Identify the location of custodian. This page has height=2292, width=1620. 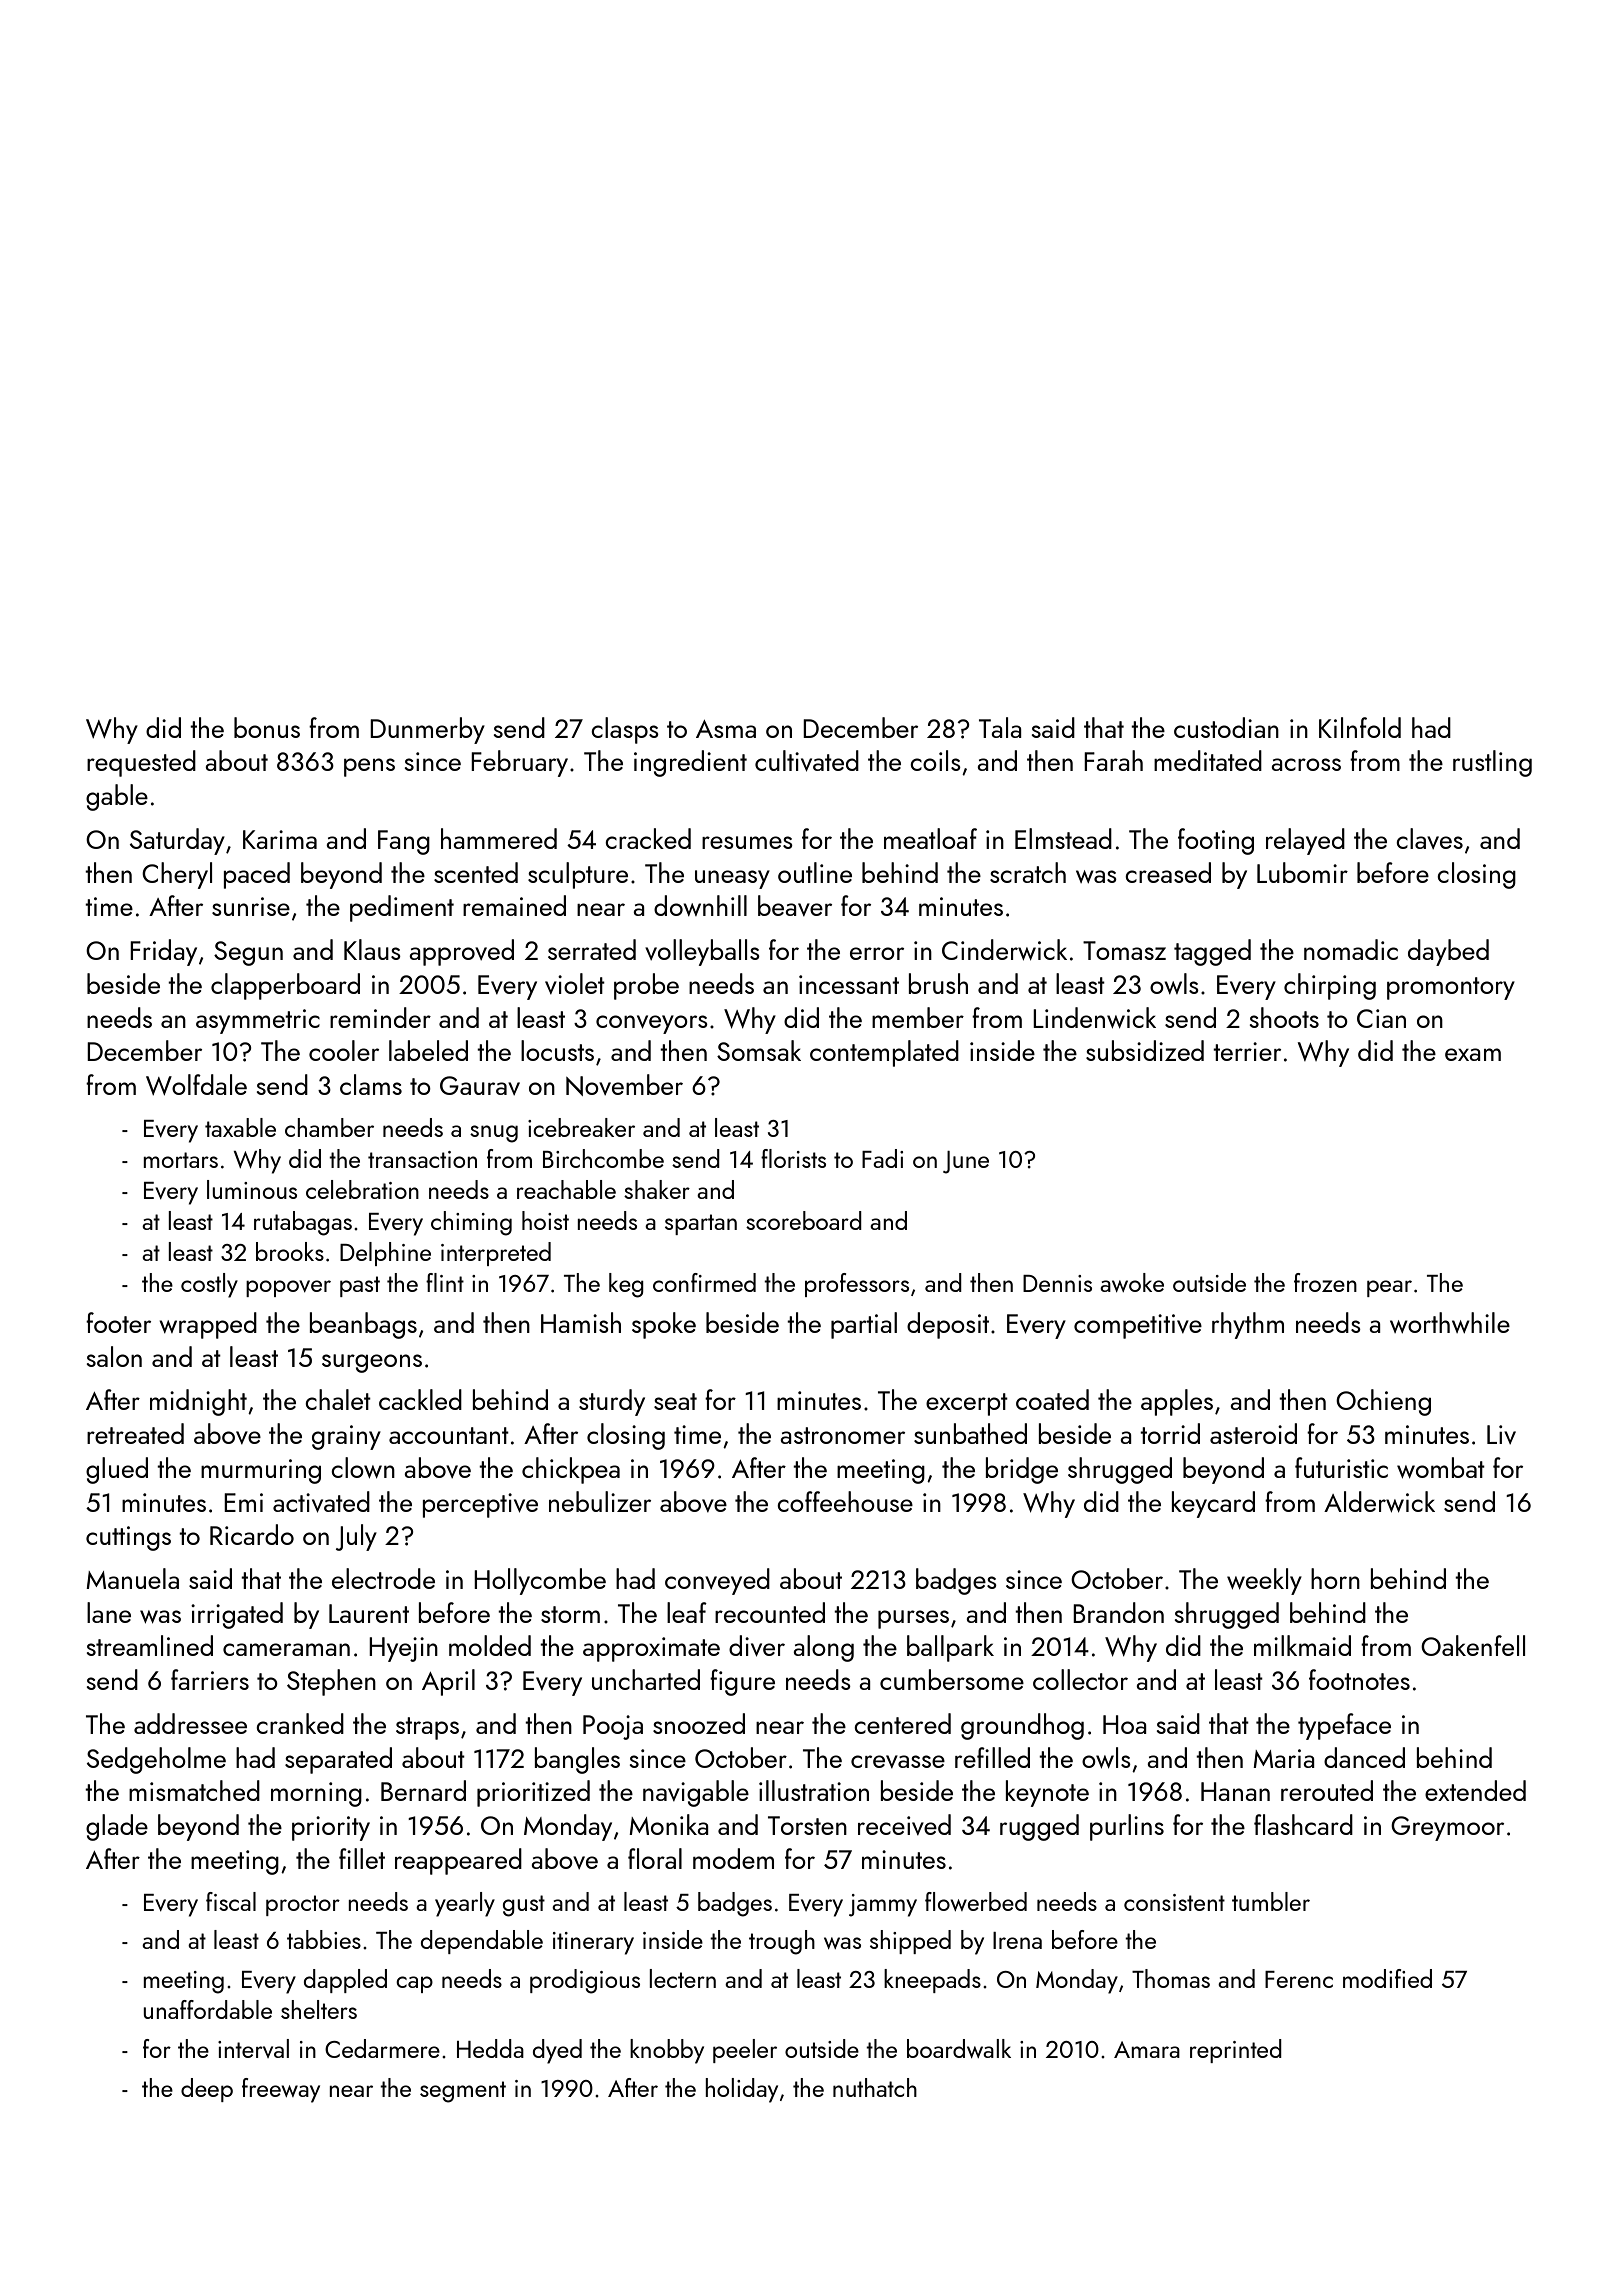
(1226, 727).
